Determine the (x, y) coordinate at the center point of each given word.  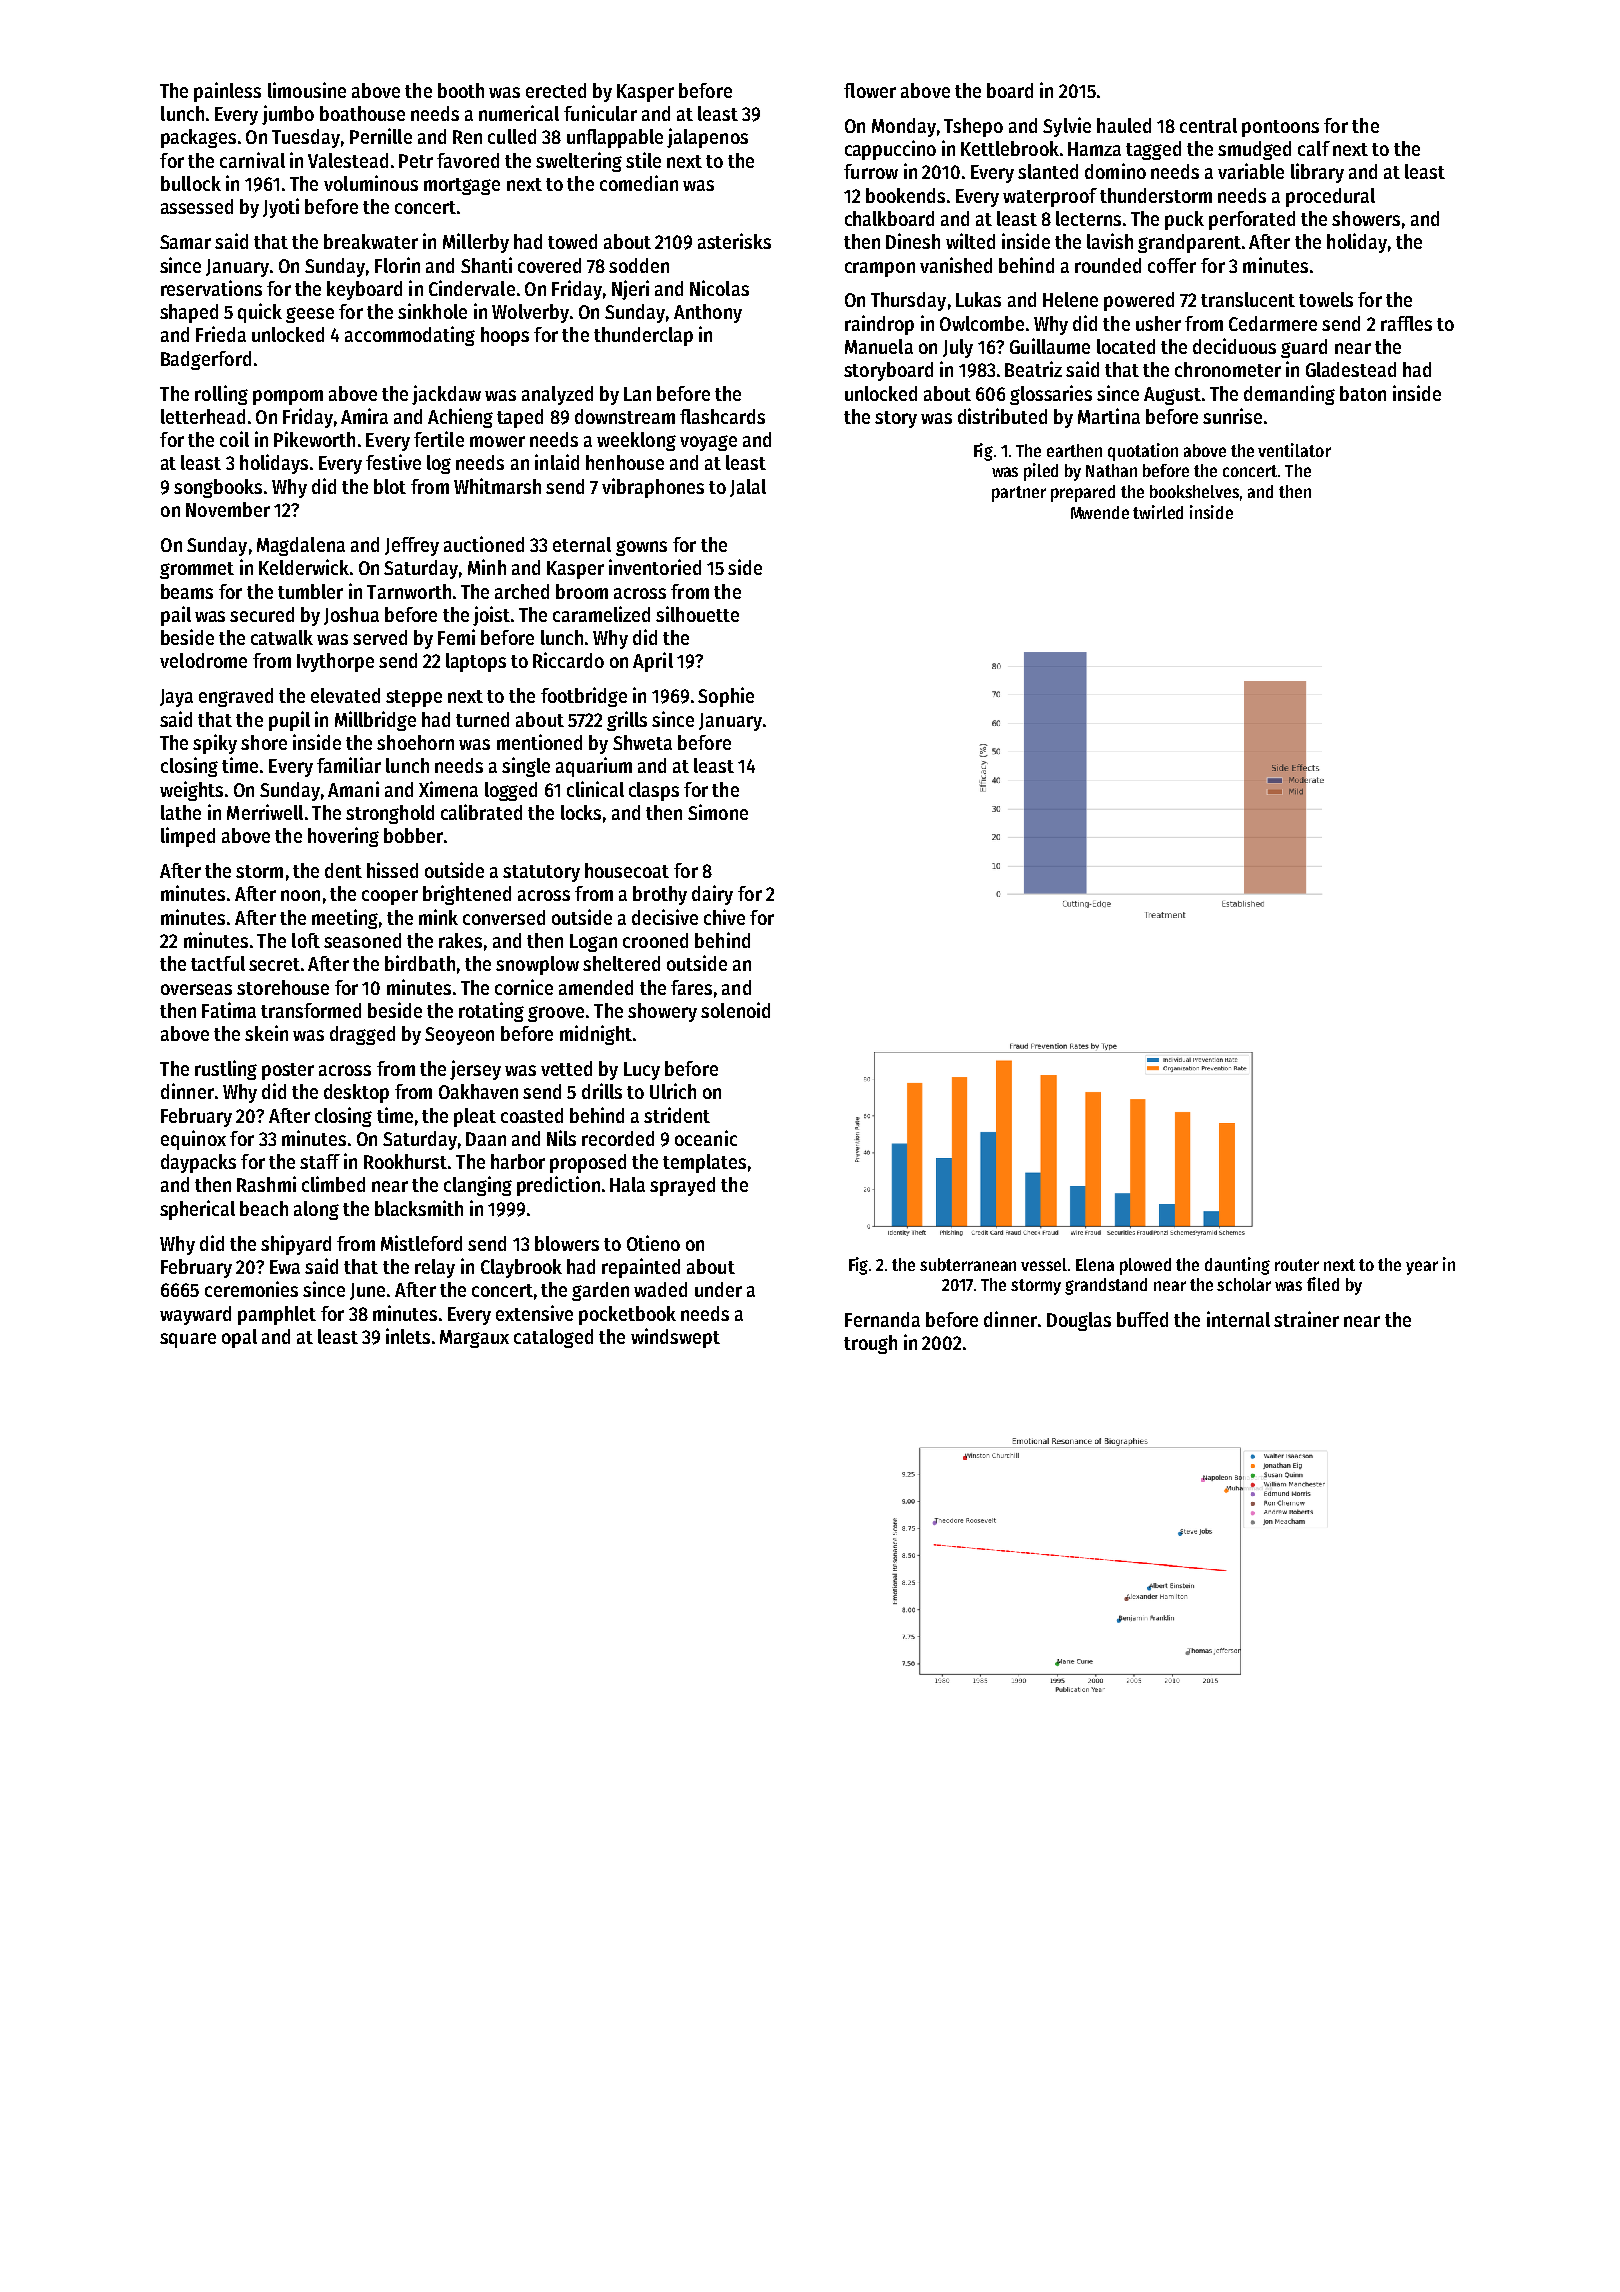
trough (870, 1344)
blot (390, 486)
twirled (1158, 512)
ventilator (1294, 450)
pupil (289, 721)
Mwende (1100, 512)
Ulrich (673, 1091)
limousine (307, 90)
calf (1314, 148)
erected (556, 90)
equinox (193, 1140)
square (188, 1340)
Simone (718, 812)
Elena (1095, 1264)
